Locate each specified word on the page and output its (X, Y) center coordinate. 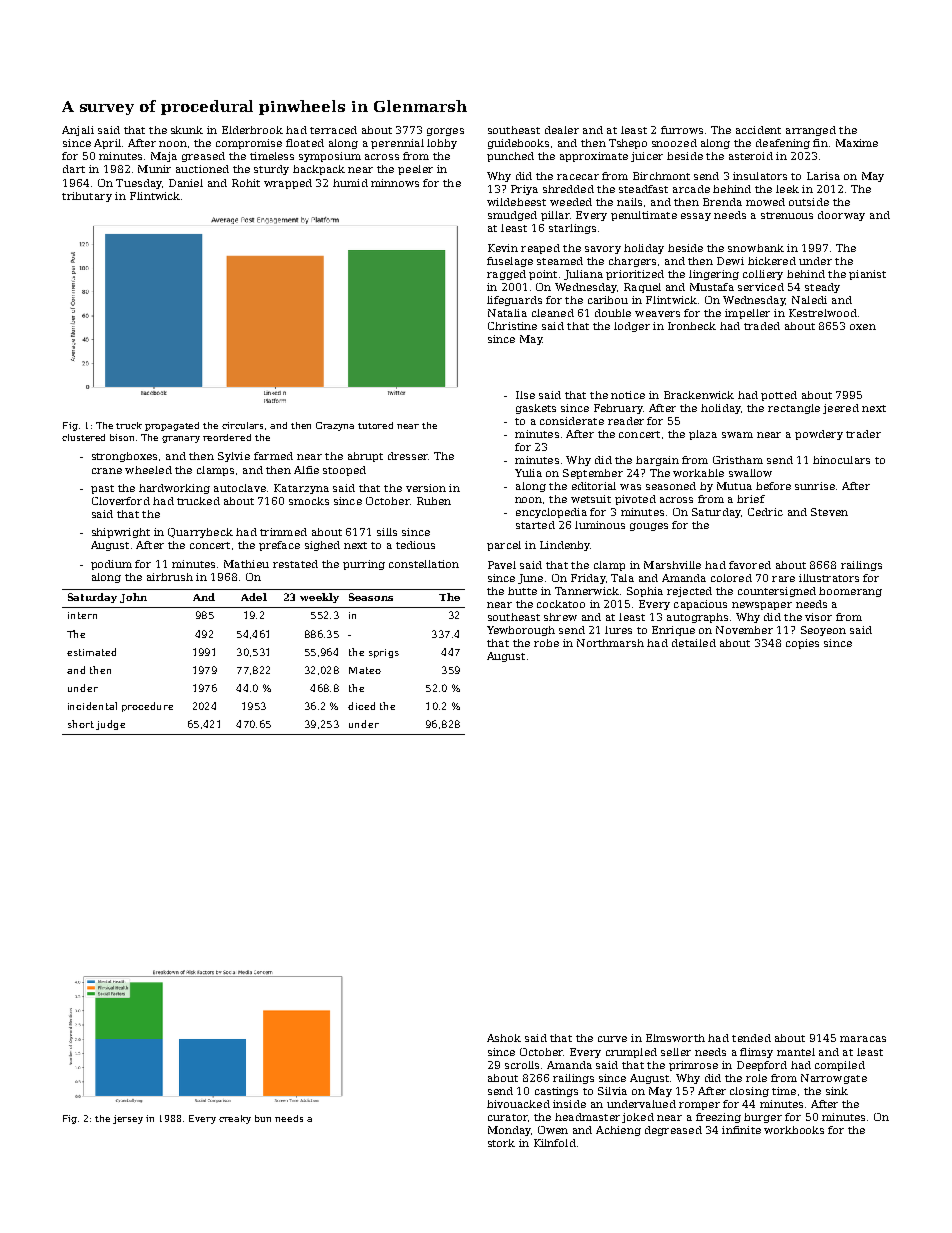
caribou (608, 300)
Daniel (186, 183)
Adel (254, 597)
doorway (841, 216)
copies (802, 644)
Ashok (504, 1038)
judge (110, 725)
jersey (128, 1119)
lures (618, 630)
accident (758, 130)
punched (510, 157)
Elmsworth (675, 1038)
